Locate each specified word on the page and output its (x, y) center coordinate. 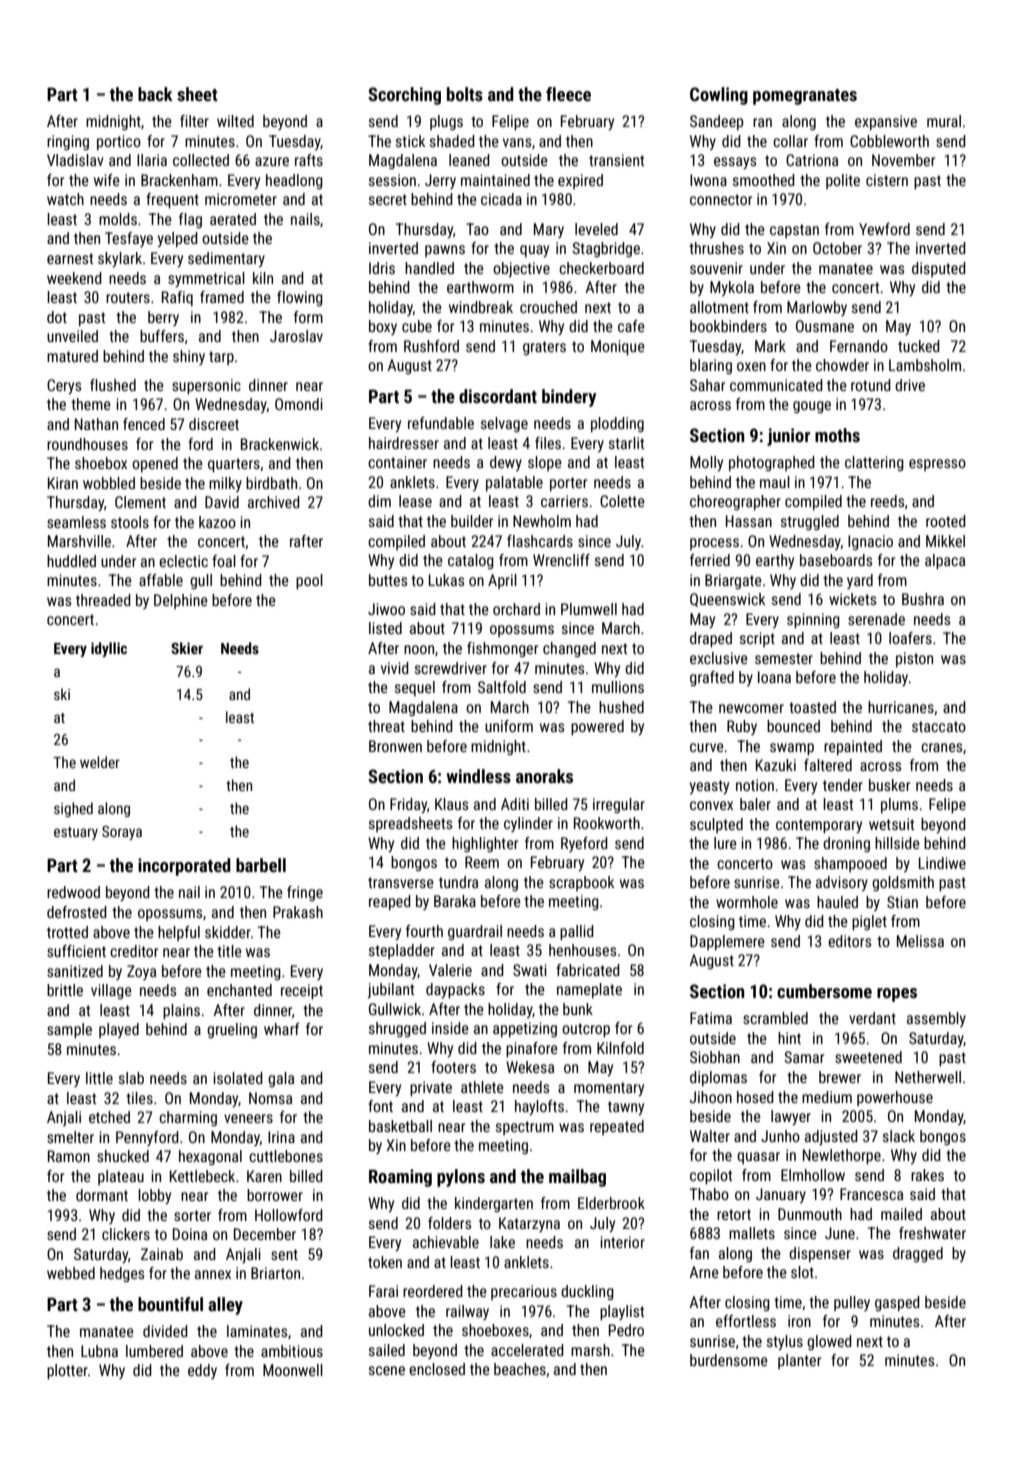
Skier (187, 648)
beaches (520, 1369)
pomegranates (805, 97)
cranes (942, 747)
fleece (568, 94)
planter (799, 1361)
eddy (202, 1371)
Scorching (404, 96)
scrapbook (581, 883)
